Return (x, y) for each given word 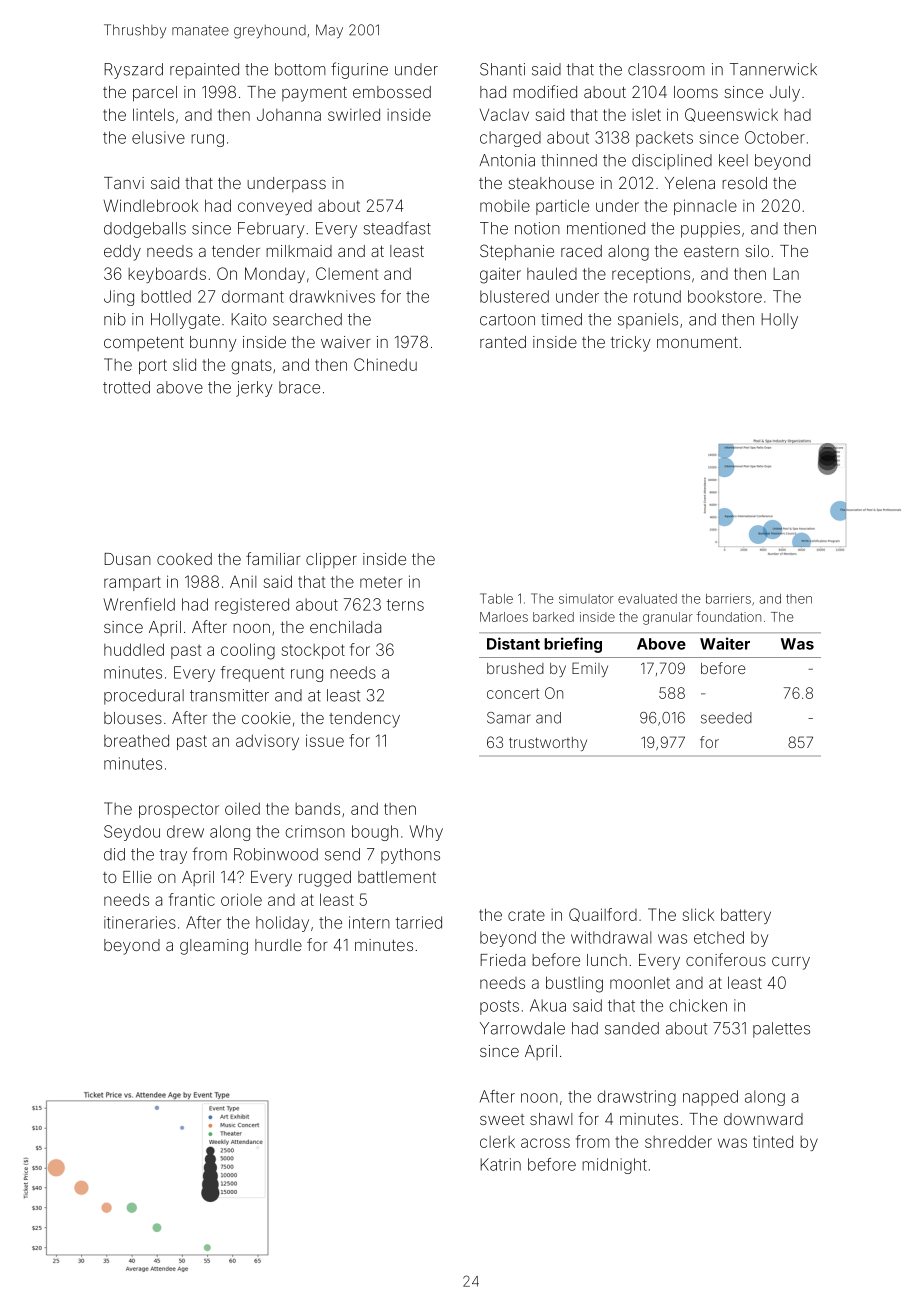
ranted (503, 342)
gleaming (214, 947)
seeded (726, 718)
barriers (728, 599)
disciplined (672, 162)
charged (510, 139)
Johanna (289, 115)
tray (173, 856)
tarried (419, 922)
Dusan (127, 559)
